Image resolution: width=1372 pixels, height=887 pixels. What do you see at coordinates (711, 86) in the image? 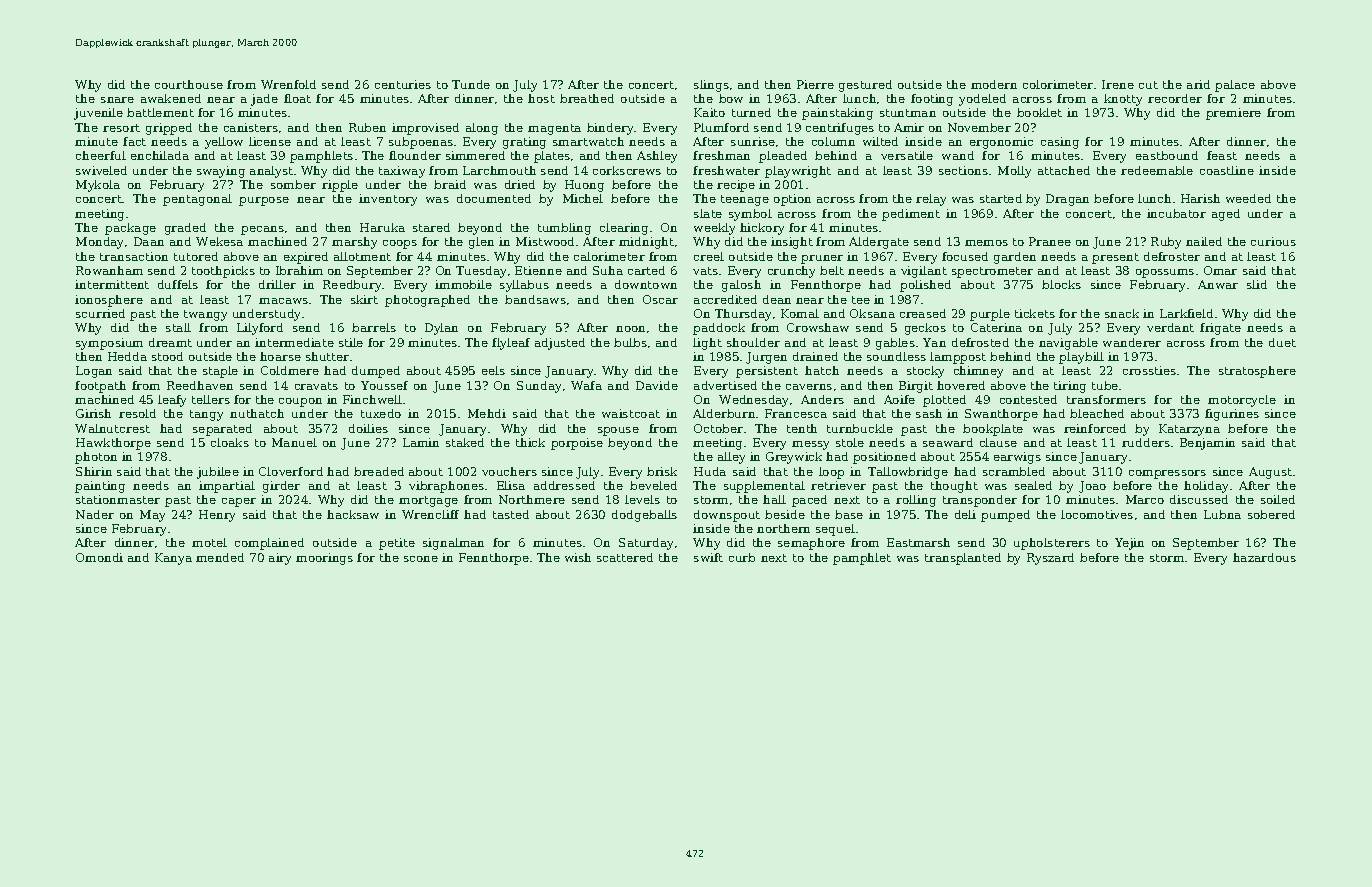
I see `slings` at bounding box center [711, 86].
